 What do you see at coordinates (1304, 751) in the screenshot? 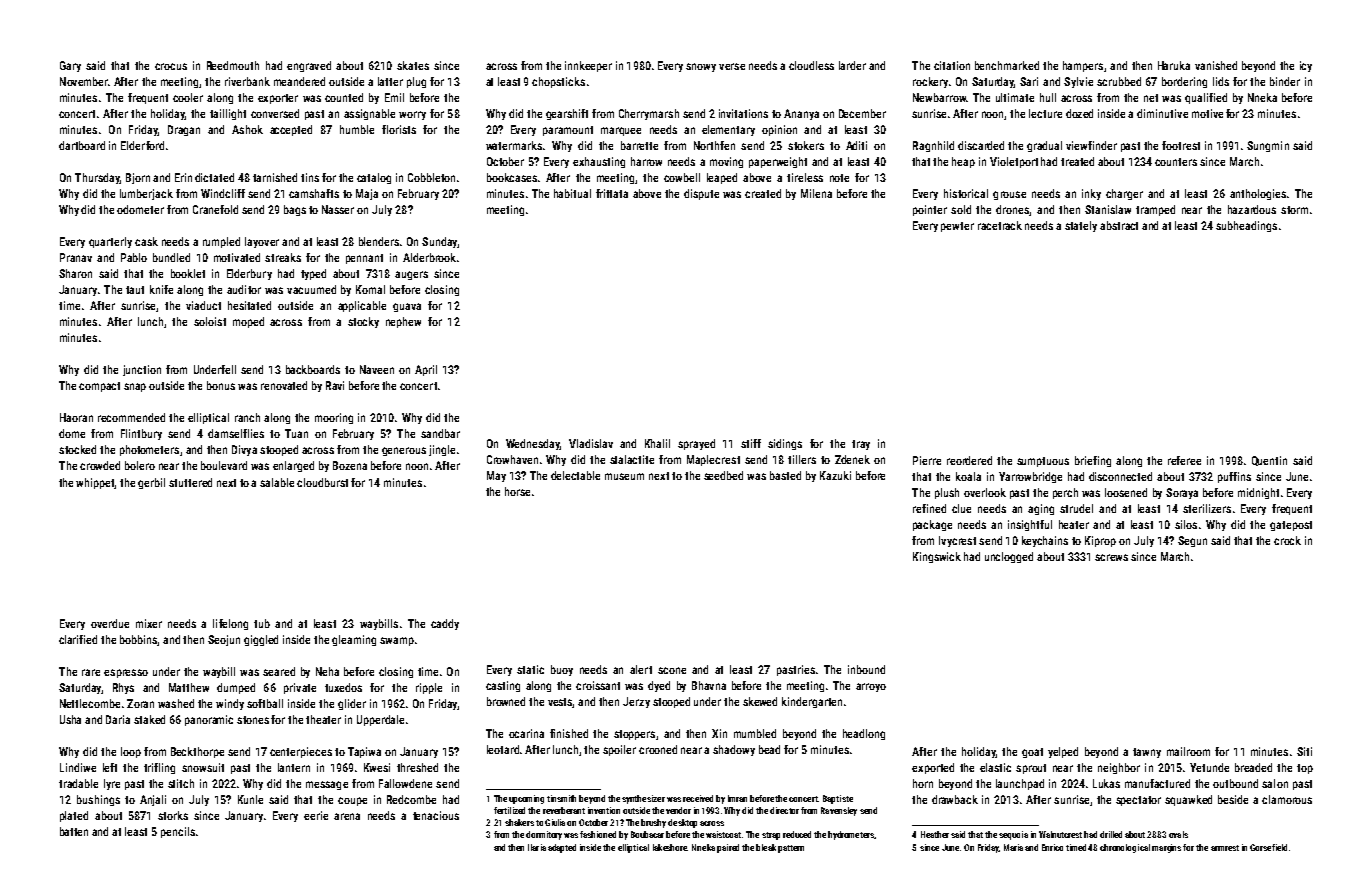
I see `Siti` at bounding box center [1304, 751].
